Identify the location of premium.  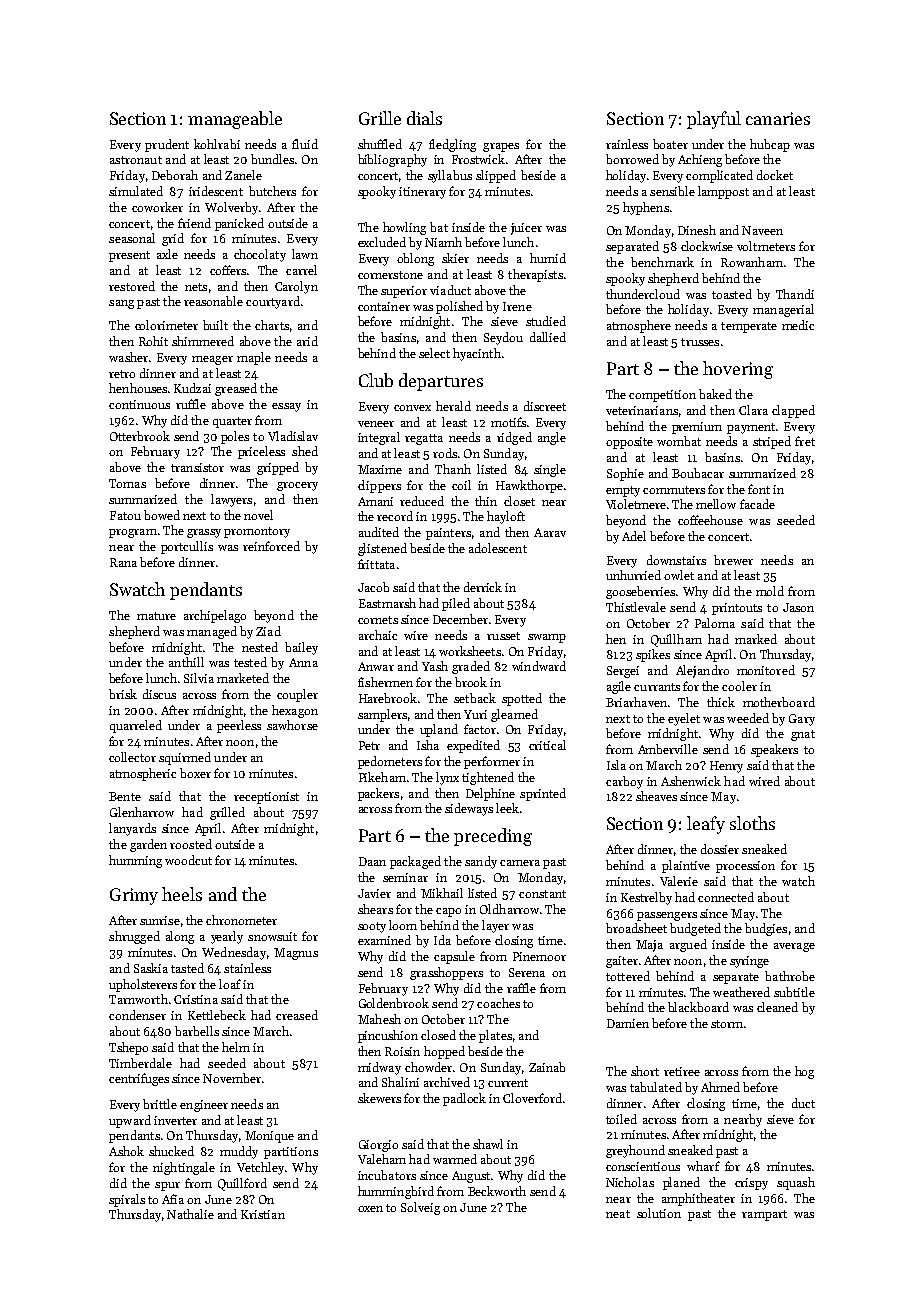
(697, 428).
